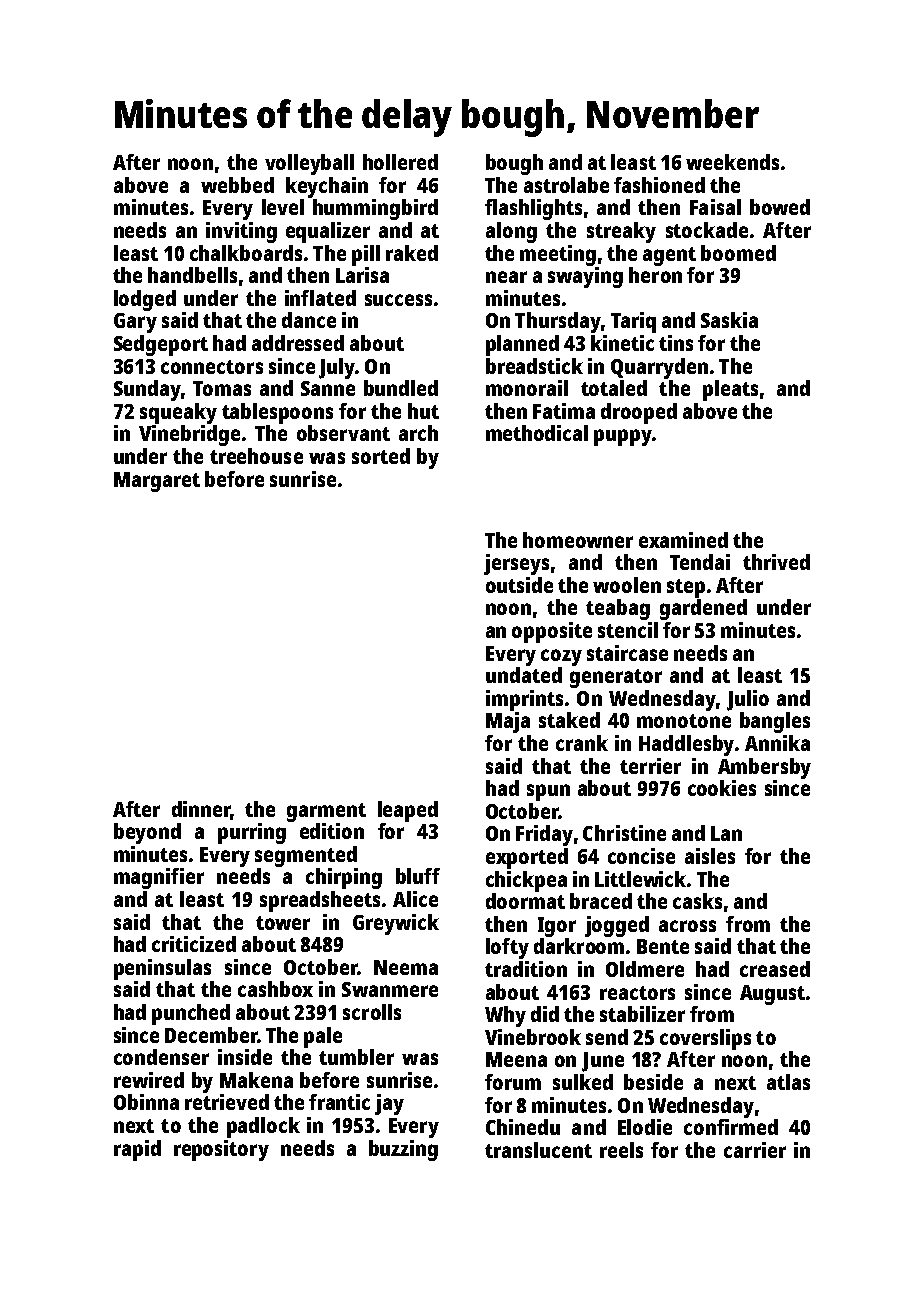  What do you see at coordinates (623, 437) in the screenshot?
I see `puppy` at bounding box center [623, 437].
